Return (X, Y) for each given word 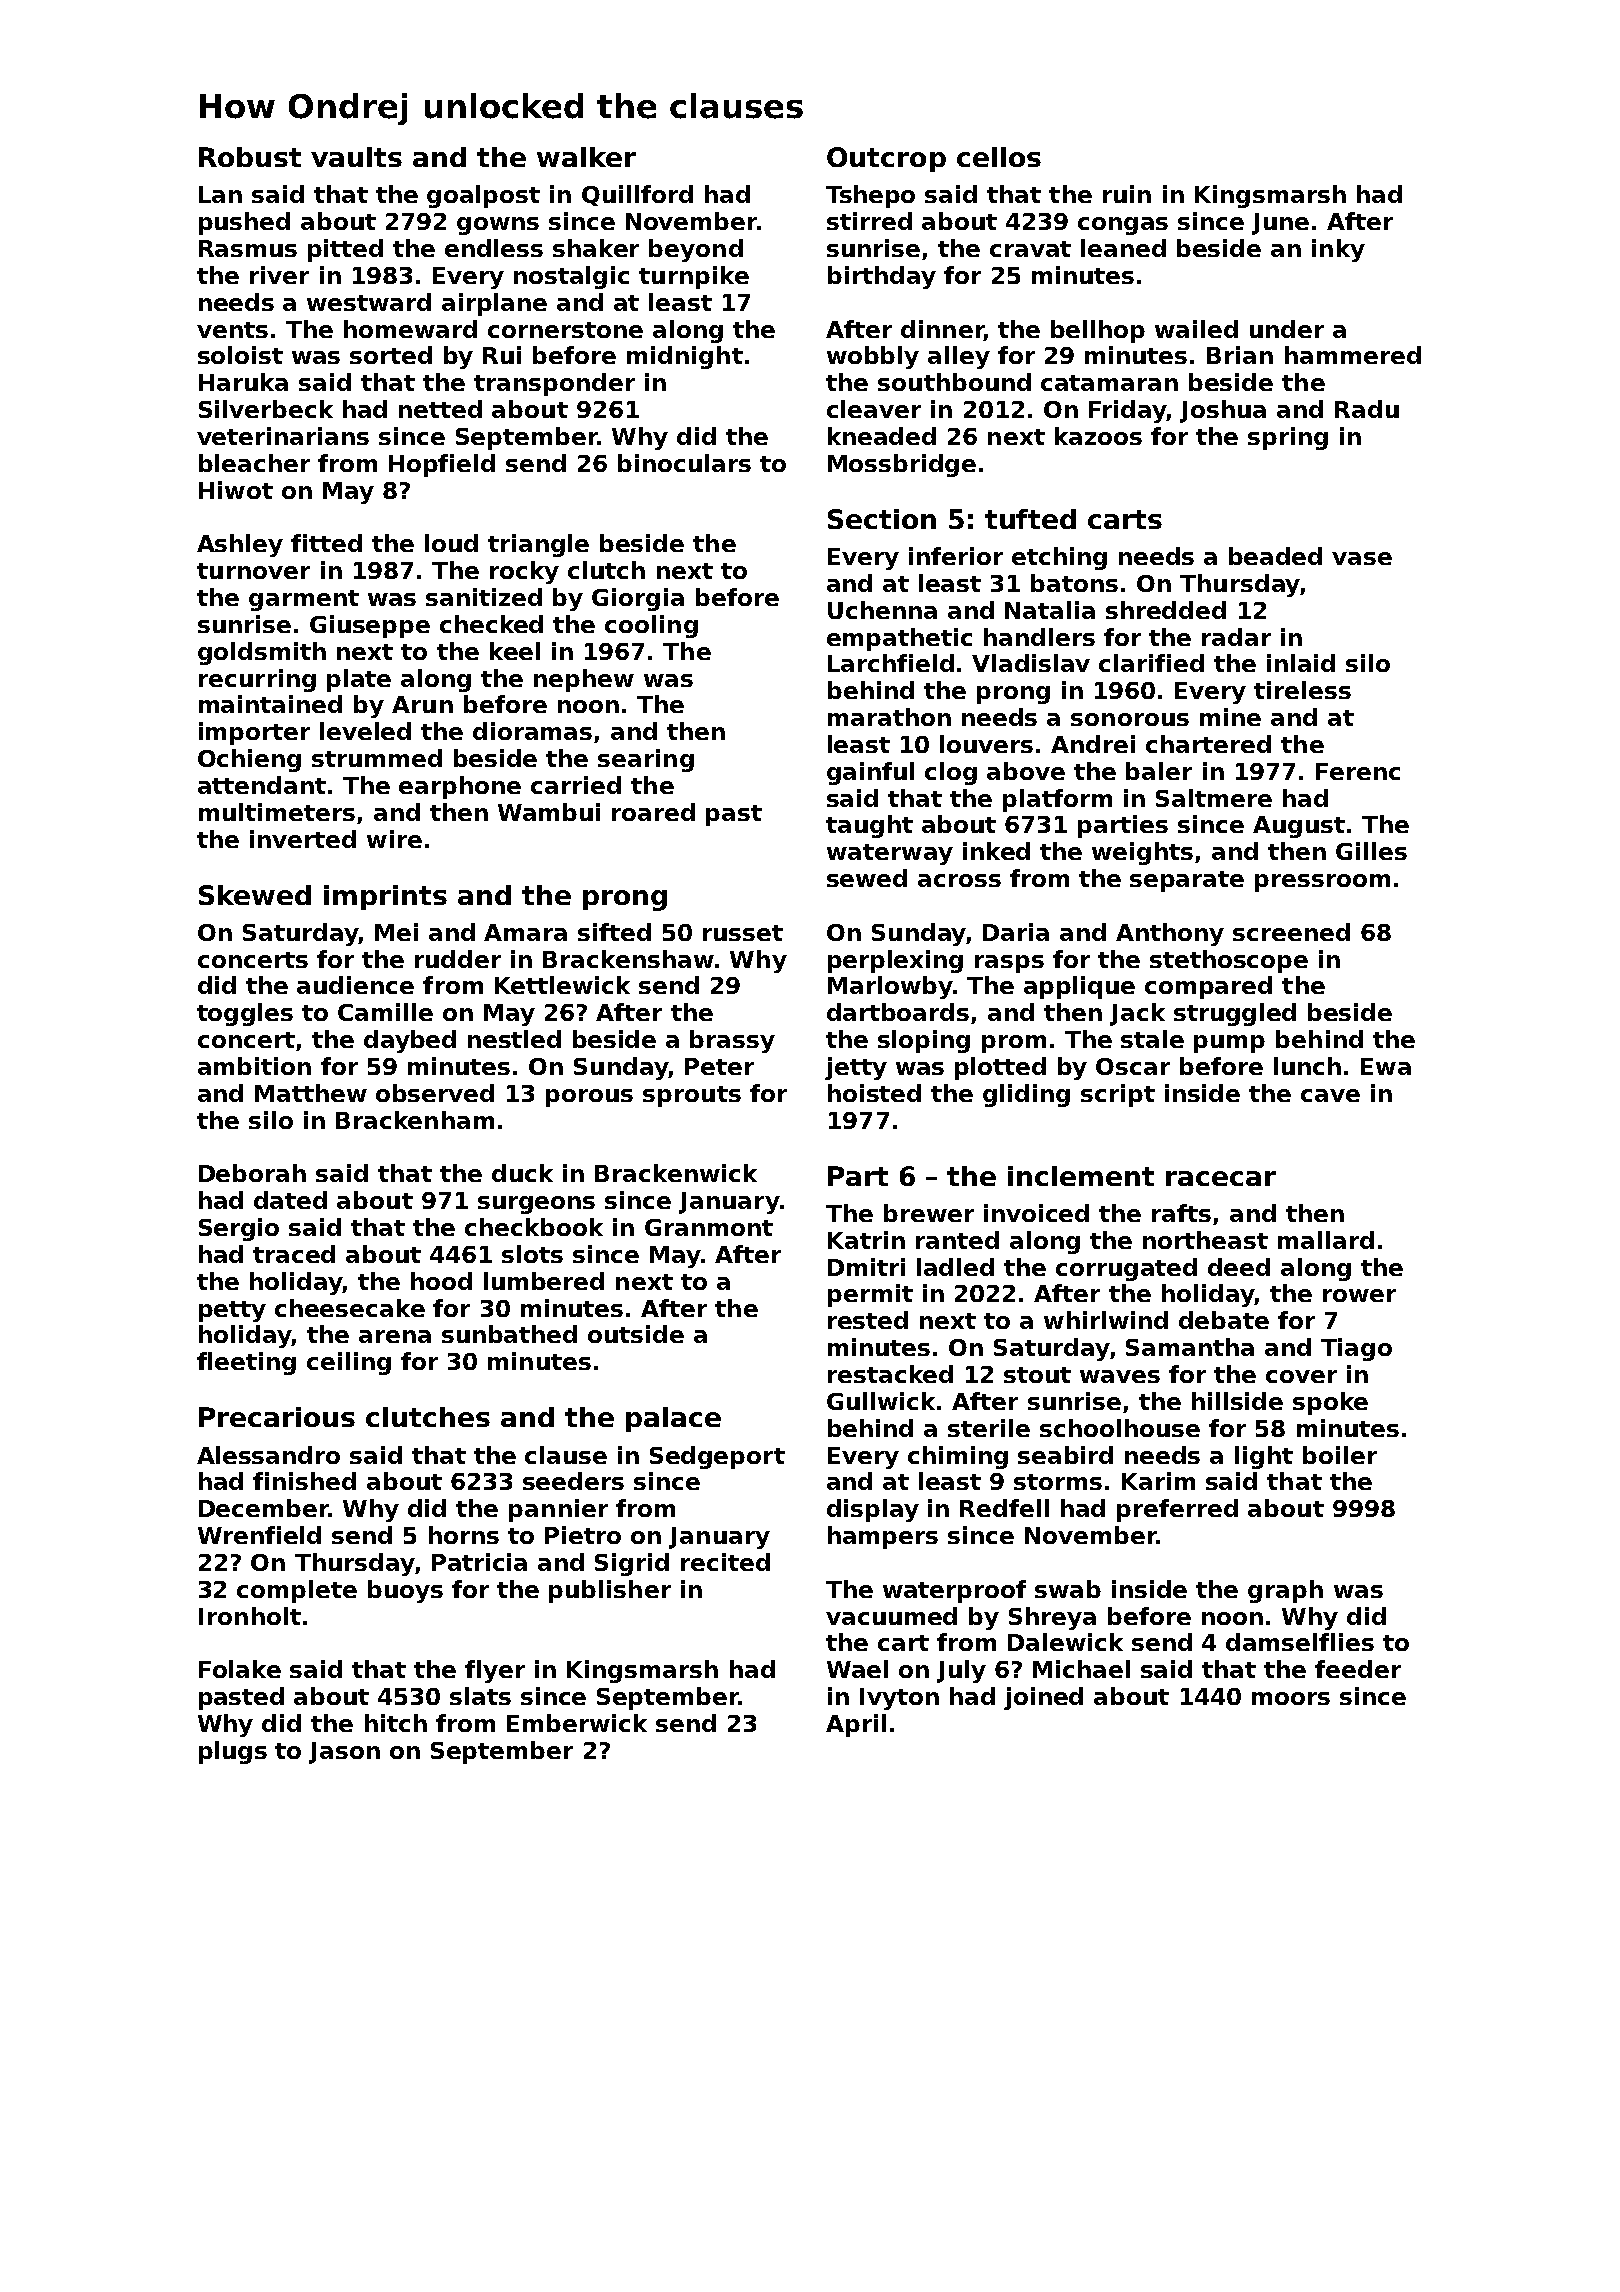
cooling (651, 626)
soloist (240, 355)
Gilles (1371, 851)
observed (435, 1093)
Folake (240, 1669)
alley (959, 357)
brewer (929, 1213)
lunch (1307, 1066)
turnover (253, 571)
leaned (1123, 248)
